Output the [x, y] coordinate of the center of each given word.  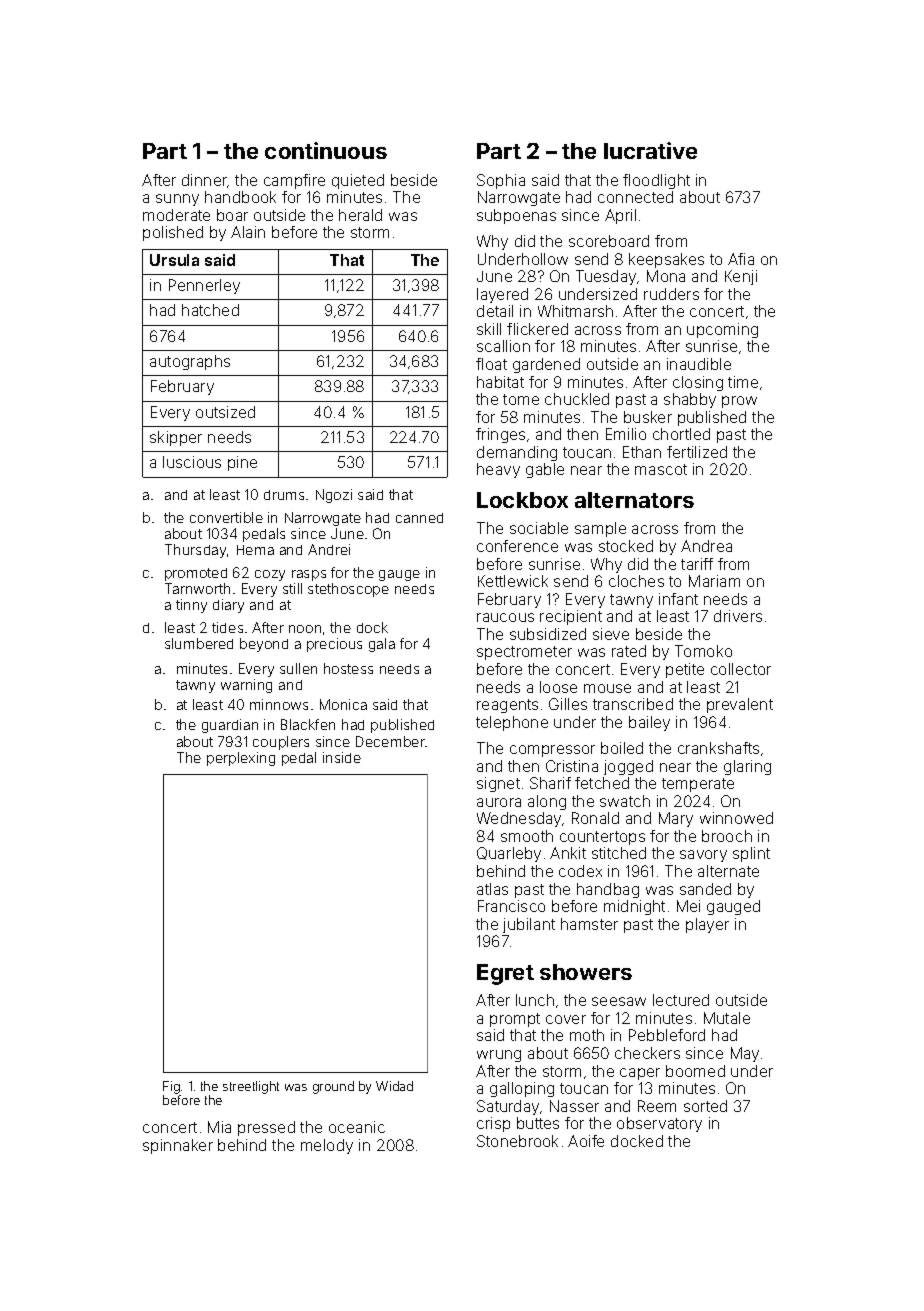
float [491, 364]
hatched [210, 310]
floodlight [656, 181]
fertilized [697, 452]
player [707, 925]
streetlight [251, 1087]
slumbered [199, 643]
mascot [661, 469]
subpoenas [516, 216]
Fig [171, 1087]
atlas [492, 889]
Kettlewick [513, 581]
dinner [205, 181]
